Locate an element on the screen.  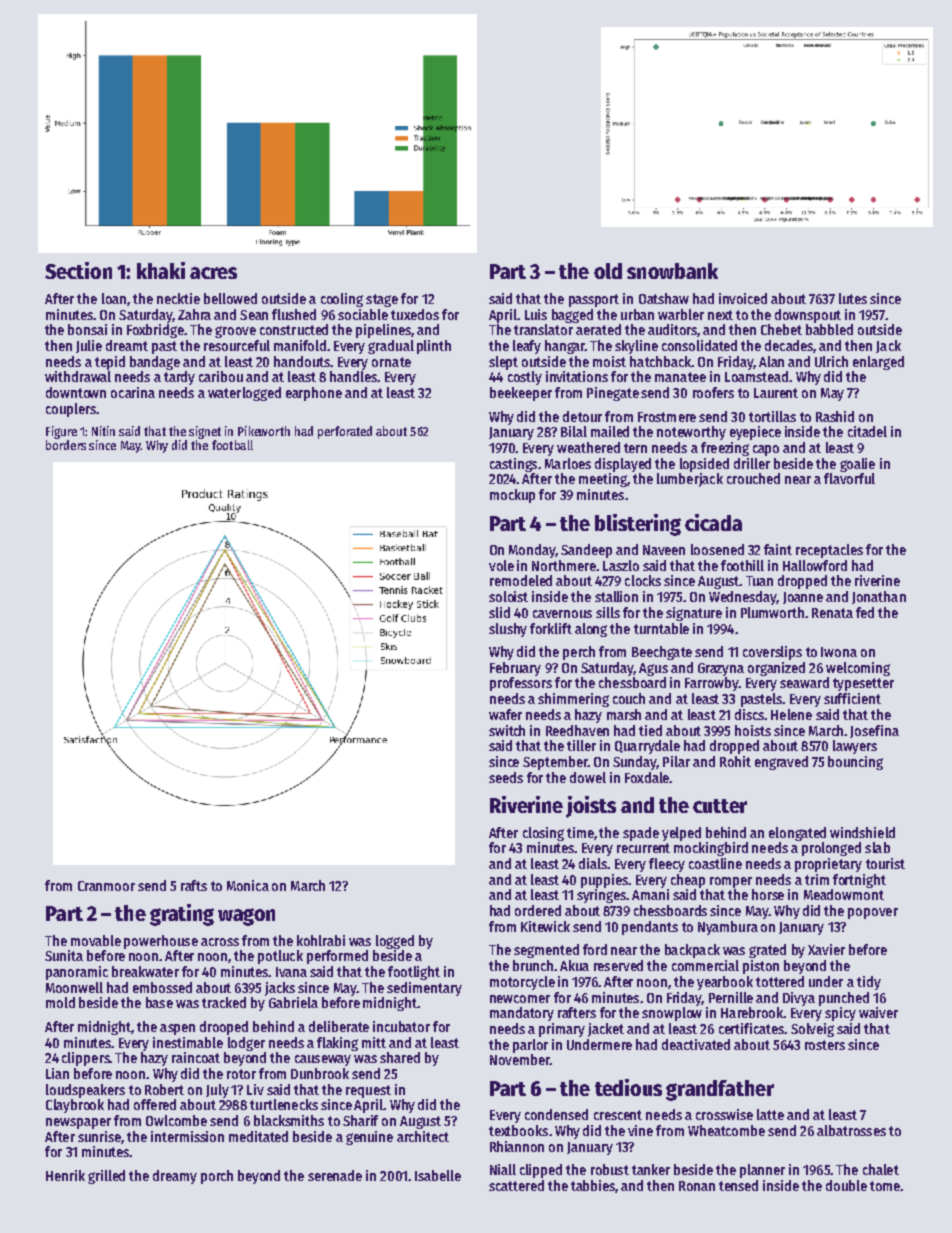
acres is located at coordinates (213, 273).
